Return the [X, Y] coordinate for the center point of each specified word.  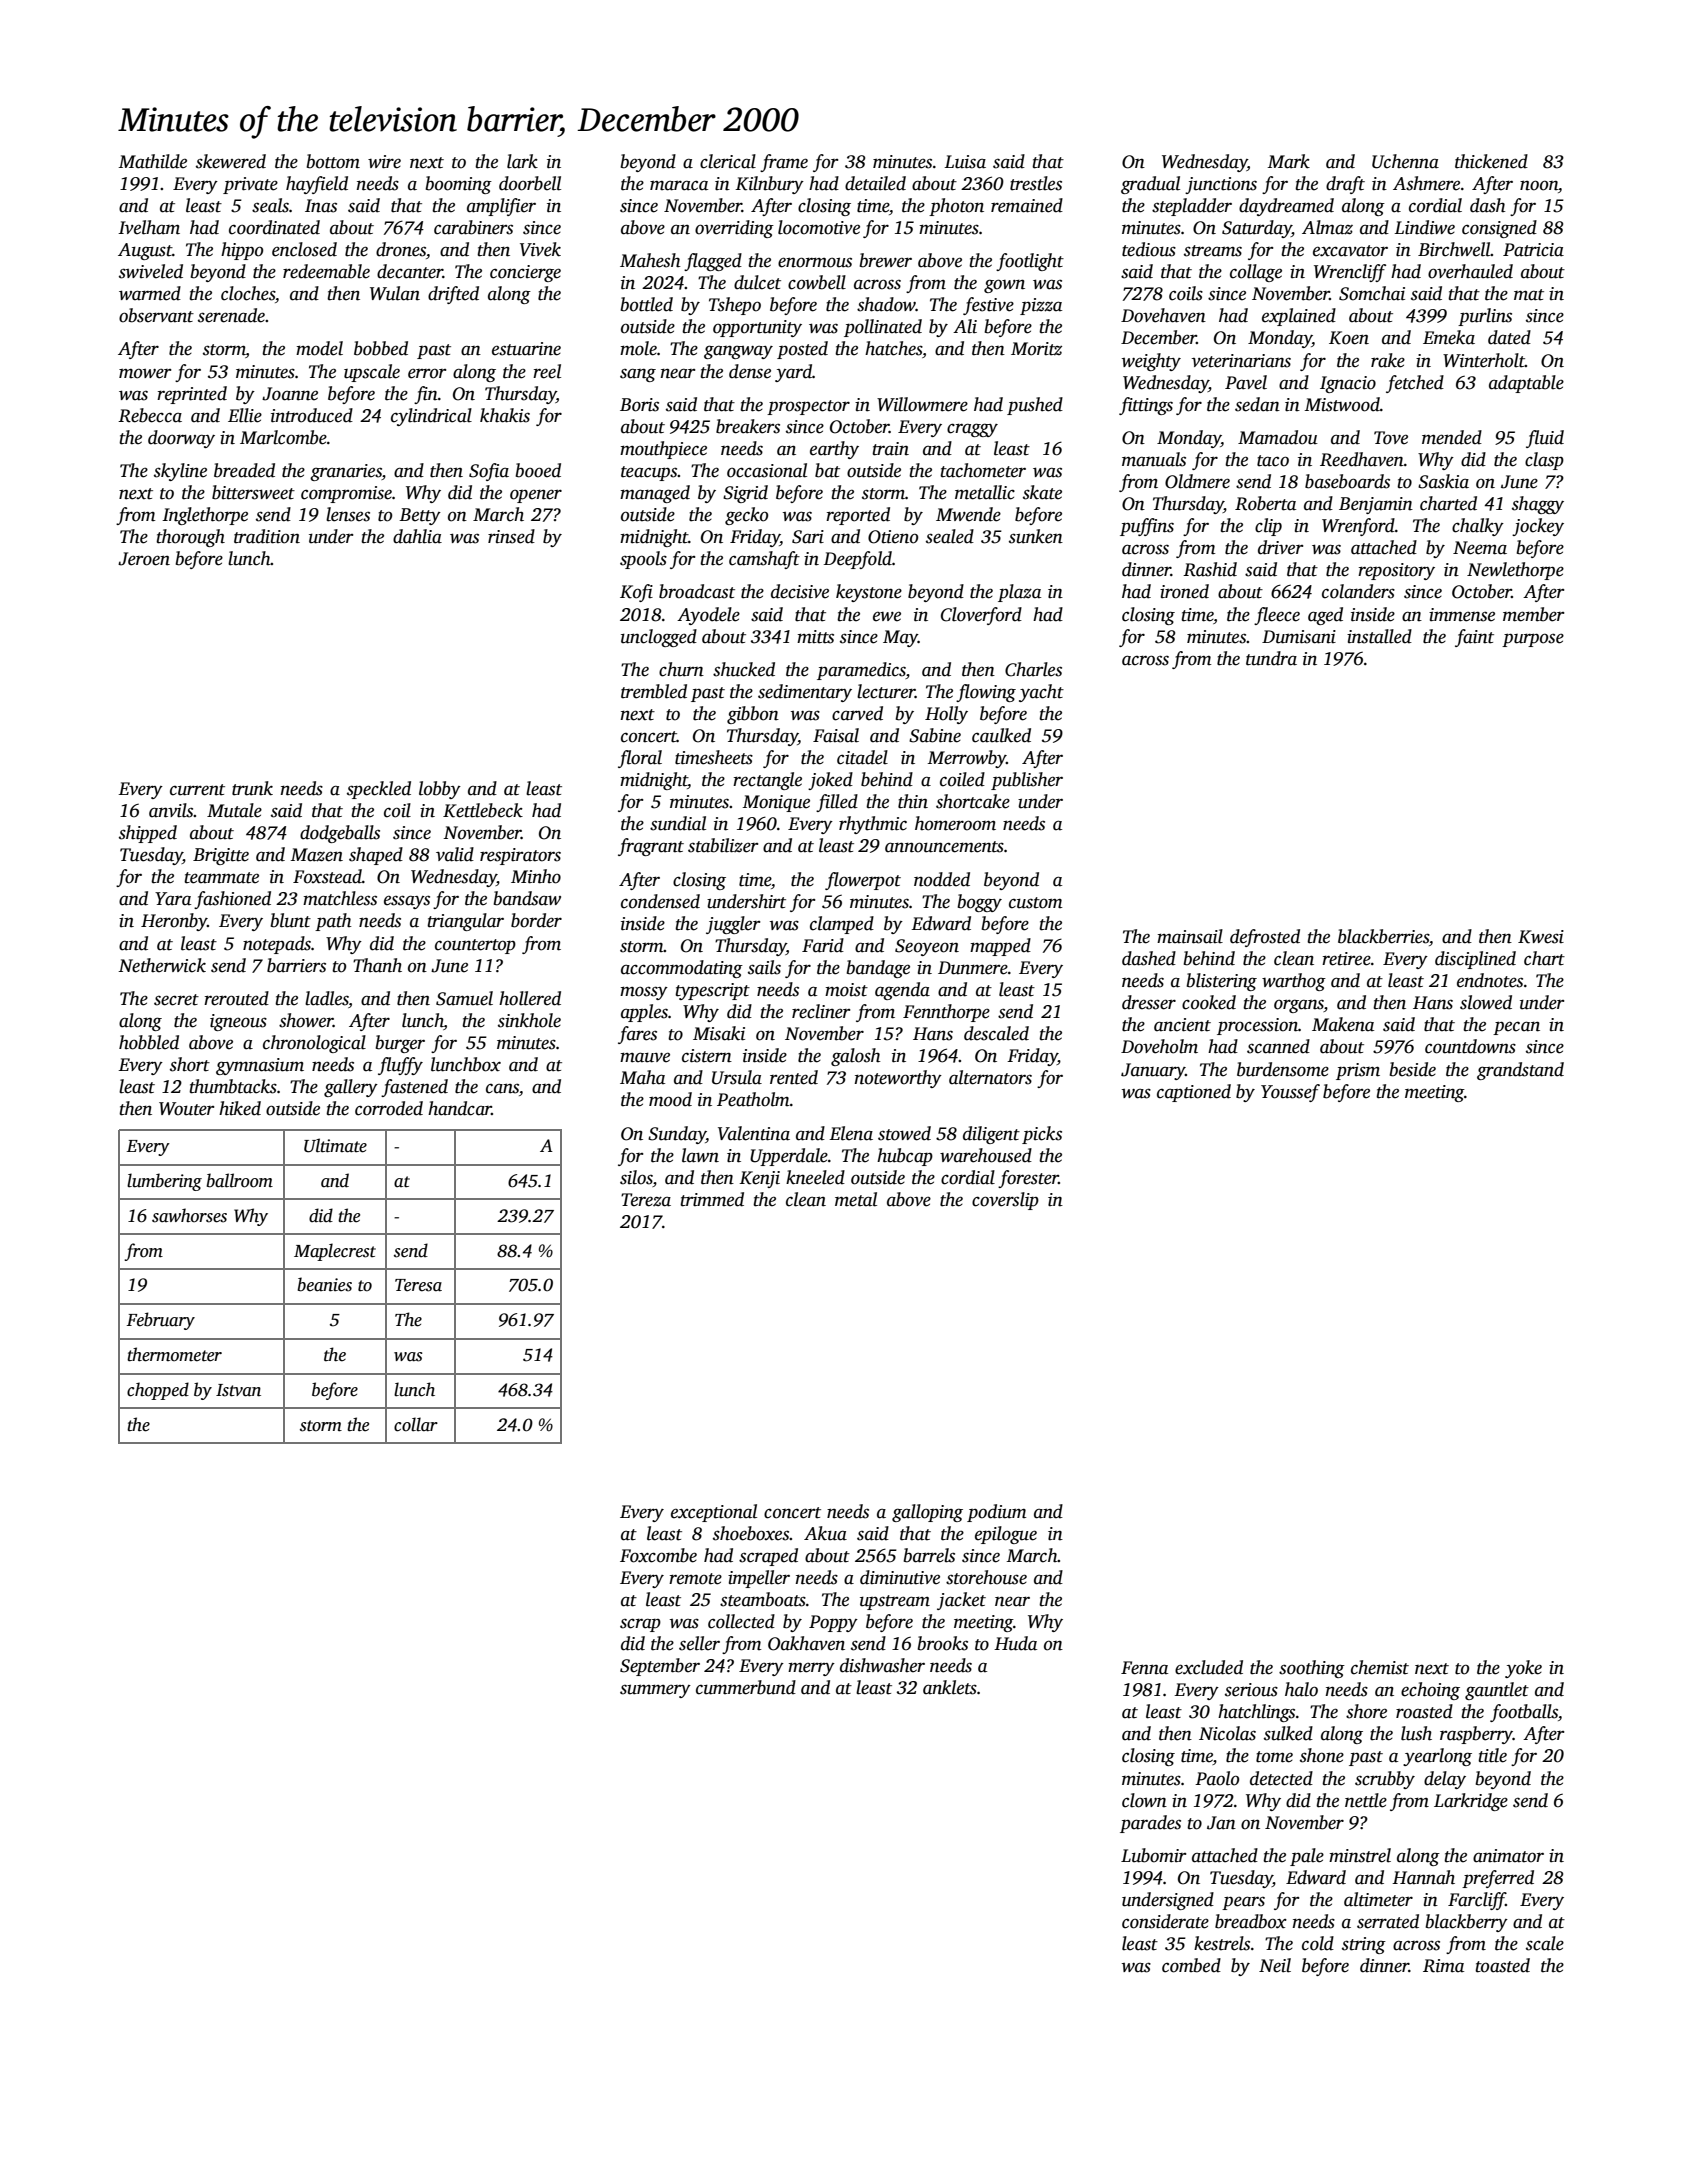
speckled [379, 790]
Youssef [1290, 1093]
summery [655, 1691]
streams [1213, 251]
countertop [475, 946]
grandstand [1520, 1071]
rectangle [767, 781]
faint [1474, 638]
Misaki [719, 1033]
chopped [158, 1391]
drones [401, 249]
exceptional [714, 1513]
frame [784, 163]
